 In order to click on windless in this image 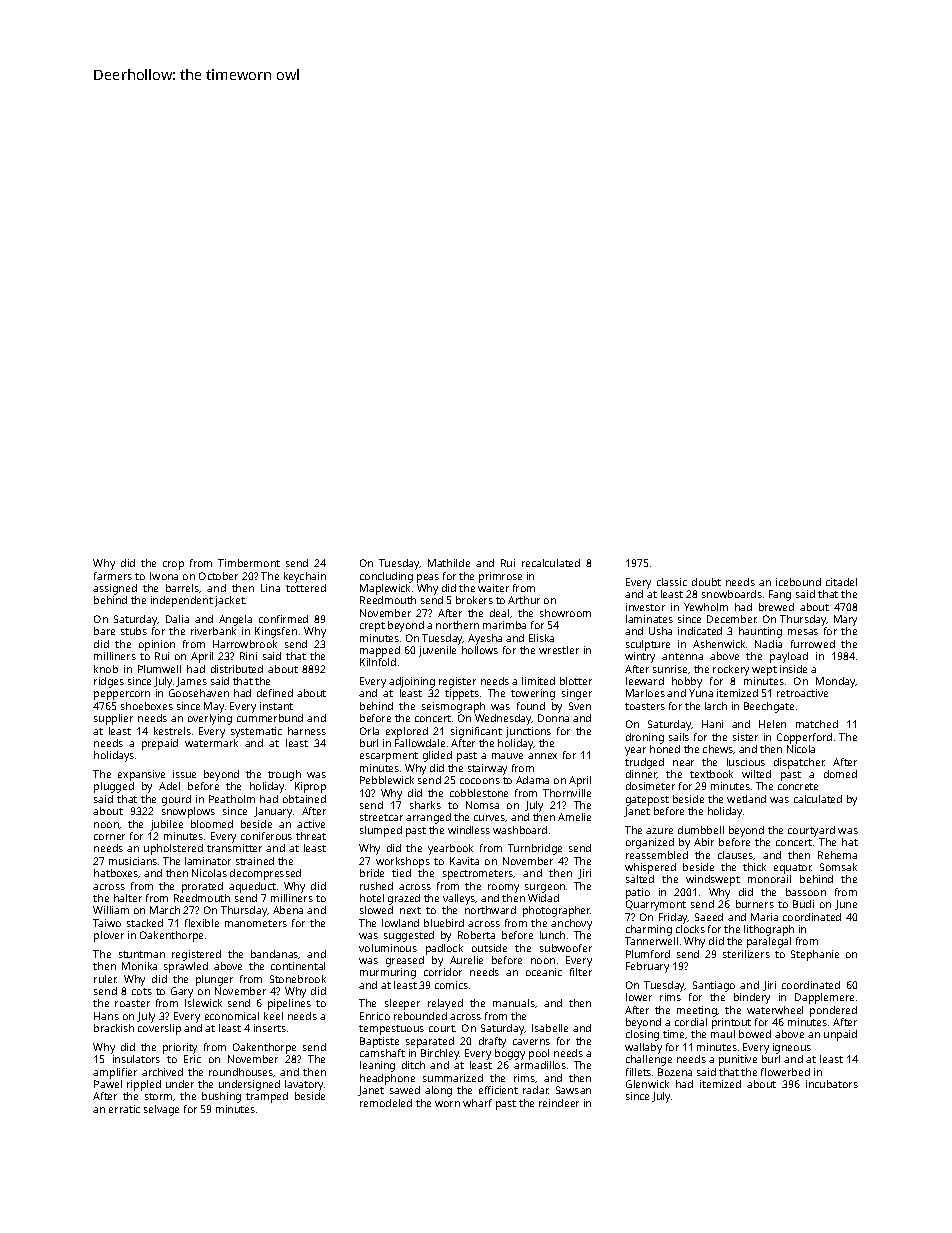, I will do `click(469, 830)`.
